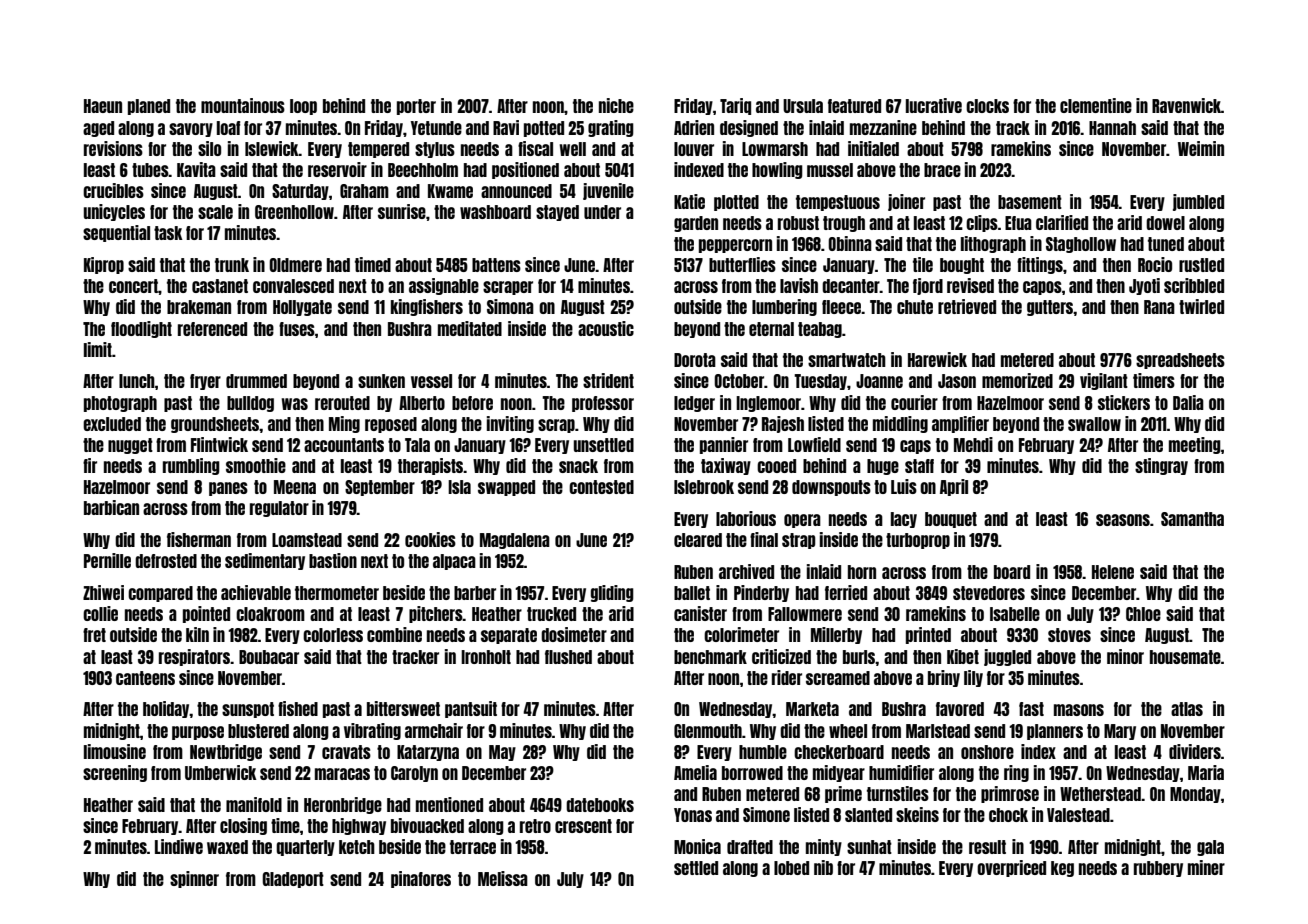 This screenshot has height=924, width=1308. I want to click on Monica, so click(697, 846).
